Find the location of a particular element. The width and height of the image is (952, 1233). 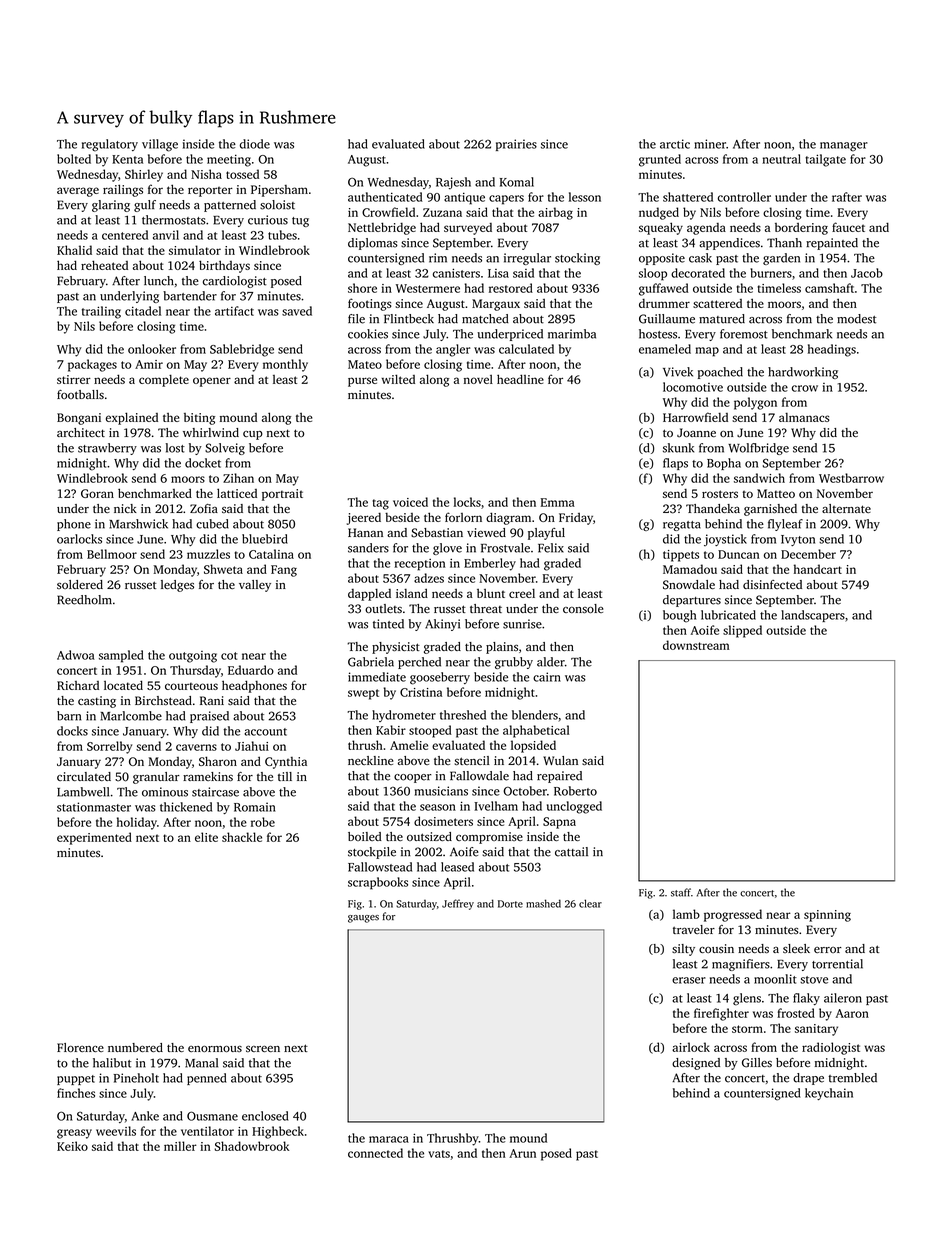

marimba is located at coordinates (572, 334).
